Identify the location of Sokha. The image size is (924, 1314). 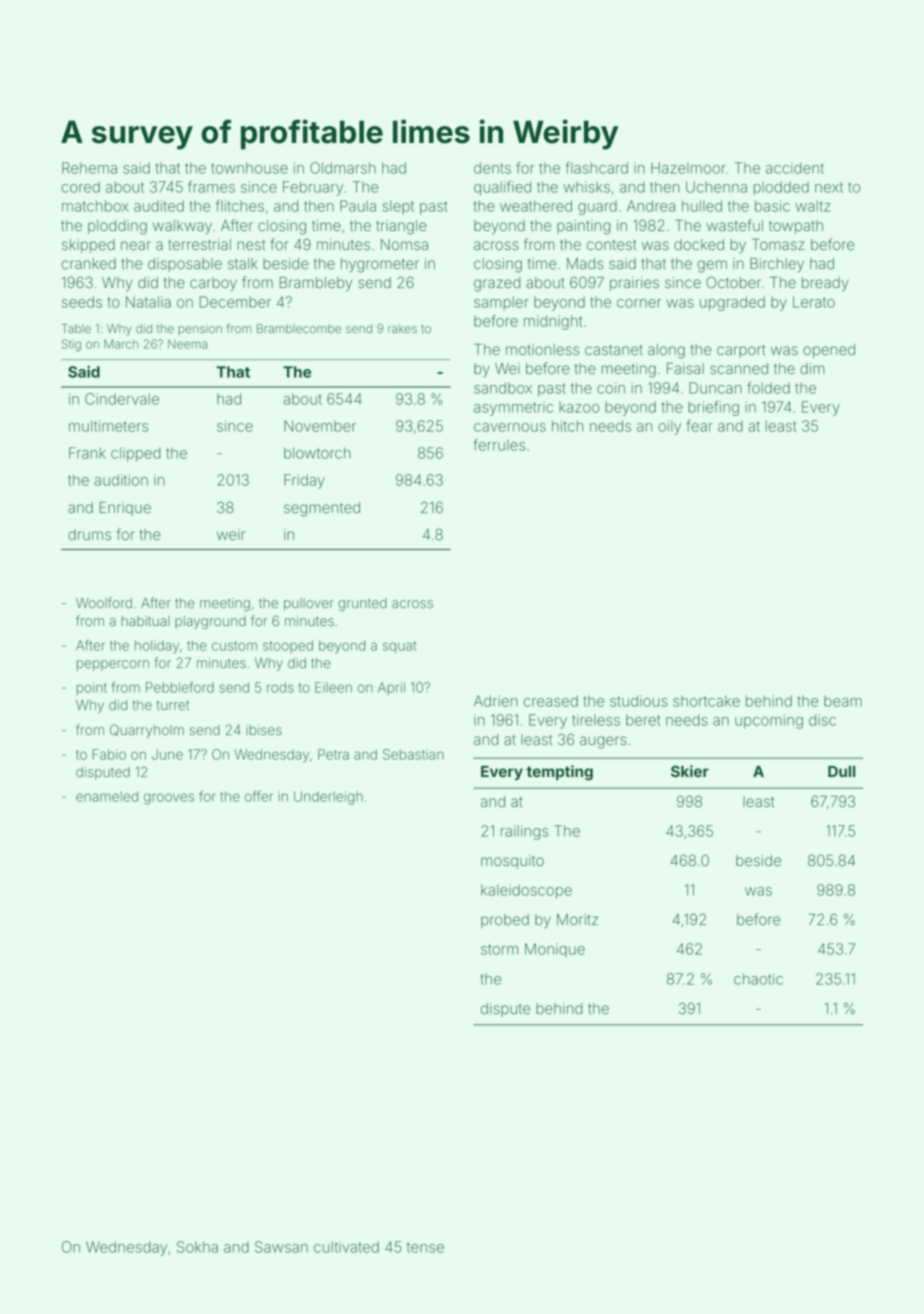
(197, 1247).
